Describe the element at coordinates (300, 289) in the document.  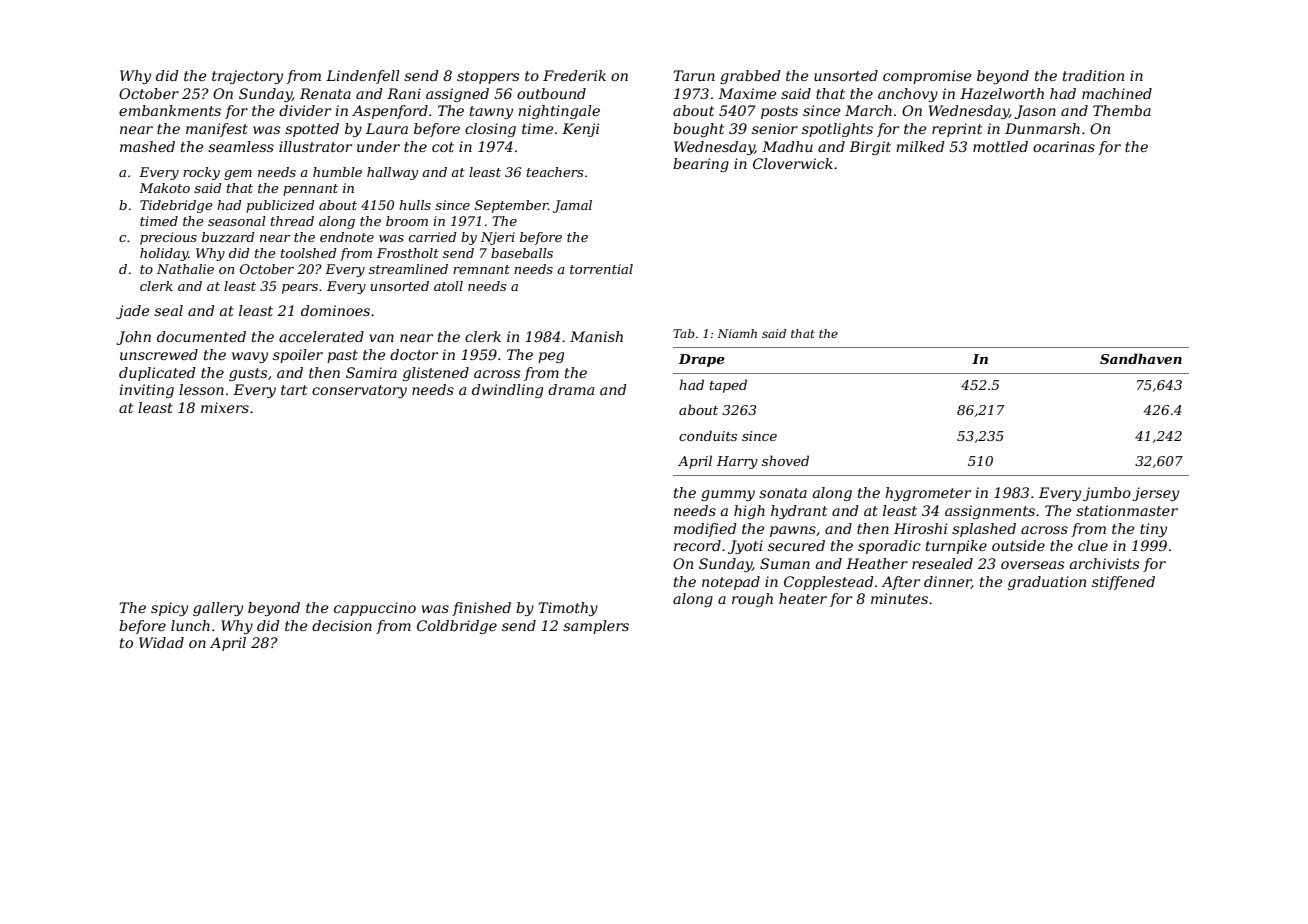
I see `pears` at that location.
